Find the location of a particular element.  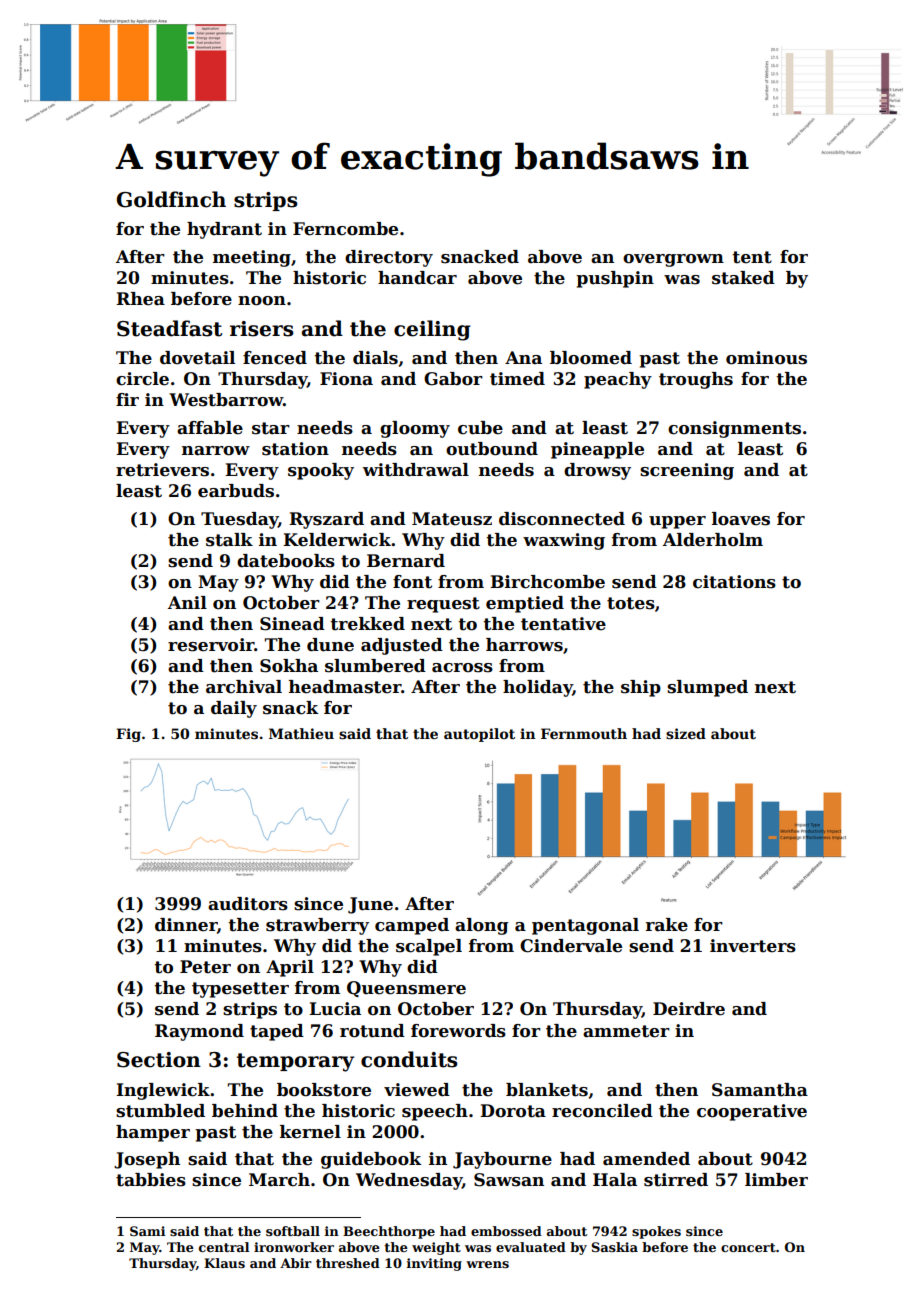

Ferncombe is located at coordinates (345, 229).
